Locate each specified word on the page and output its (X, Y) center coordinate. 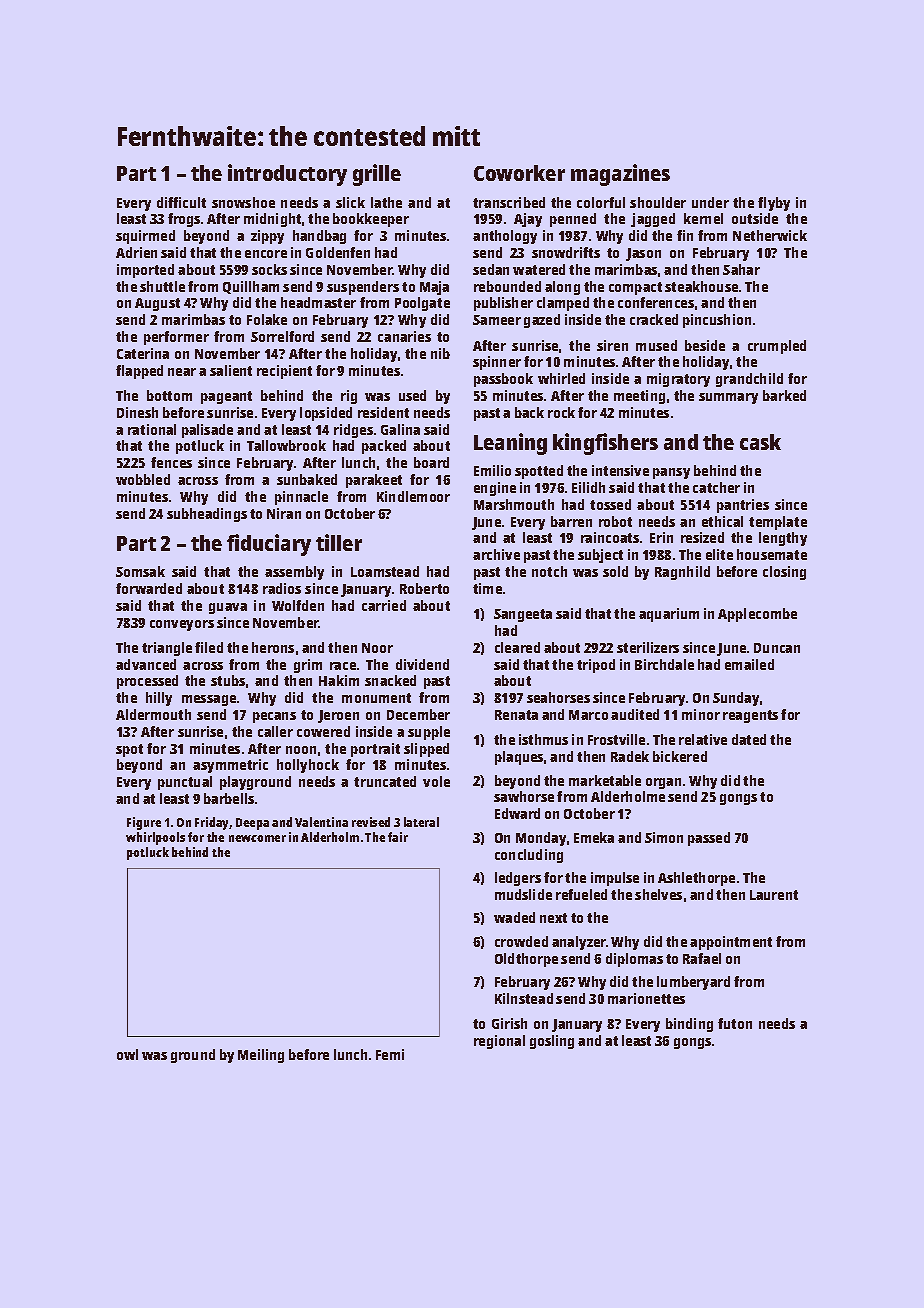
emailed (749, 664)
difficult (181, 202)
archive (496, 554)
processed (147, 682)
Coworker (519, 173)
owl (127, 1054)
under (710, 202)
